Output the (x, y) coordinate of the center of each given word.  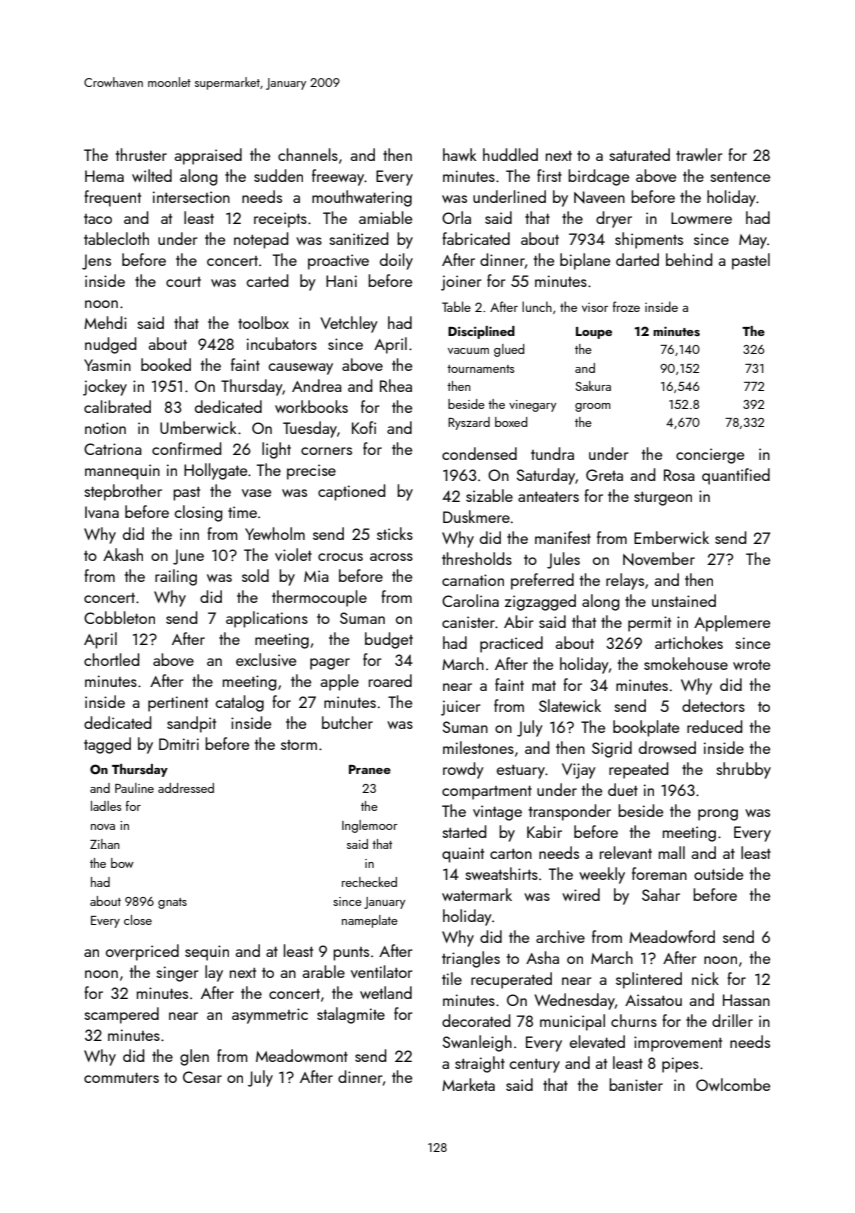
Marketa (468, 1084)
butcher (347, 722)
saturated (639, 154)
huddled (510, 154)
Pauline (134, 788)
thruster (141, 154)
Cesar (202, 1077)
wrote (751, 665)
